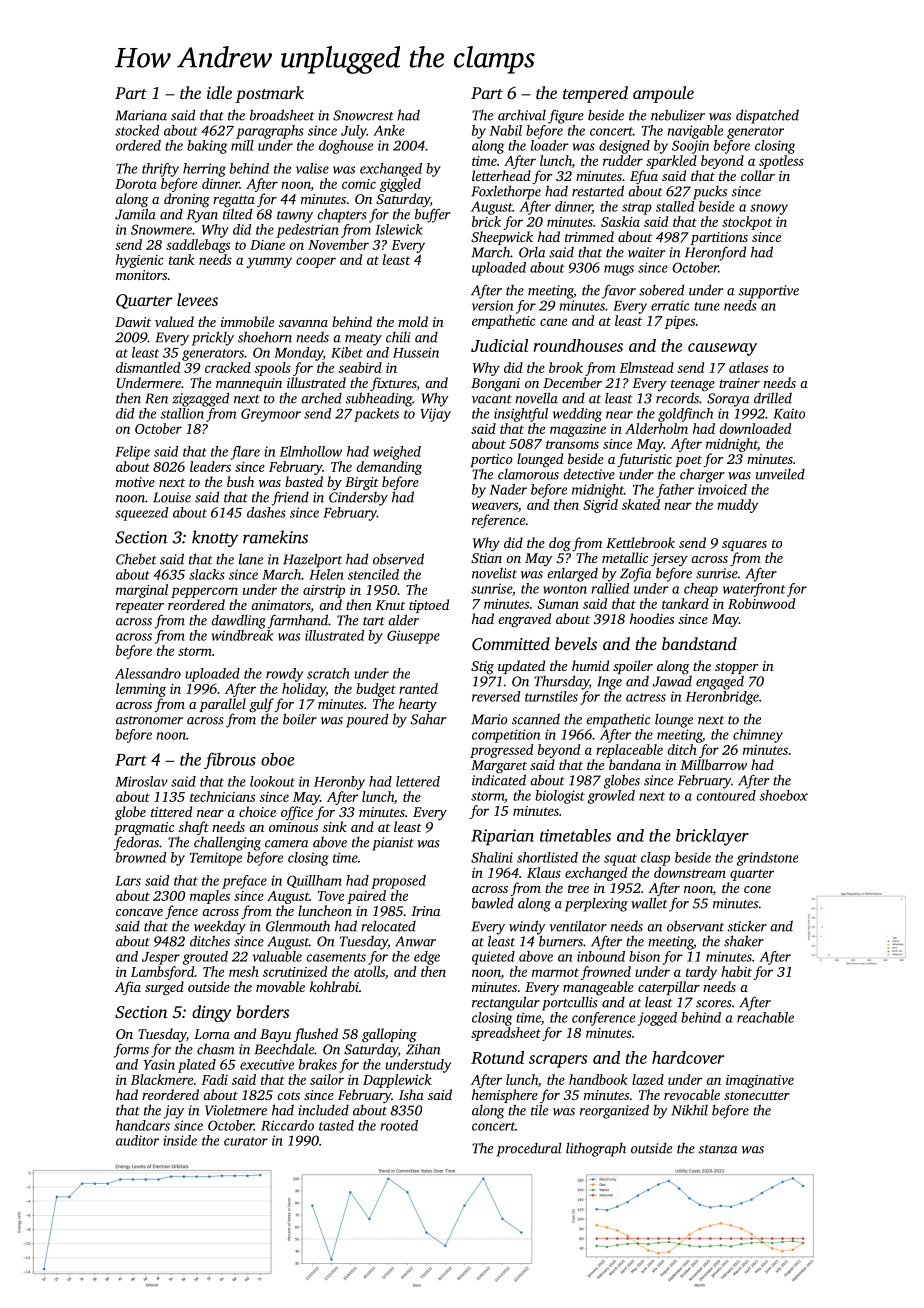 Image resolution: width=924 pixels, height=1308 pixels. What do you see at coordinates (744, 546) in the image?
I see `squares` at bounding box center [744, 546].
